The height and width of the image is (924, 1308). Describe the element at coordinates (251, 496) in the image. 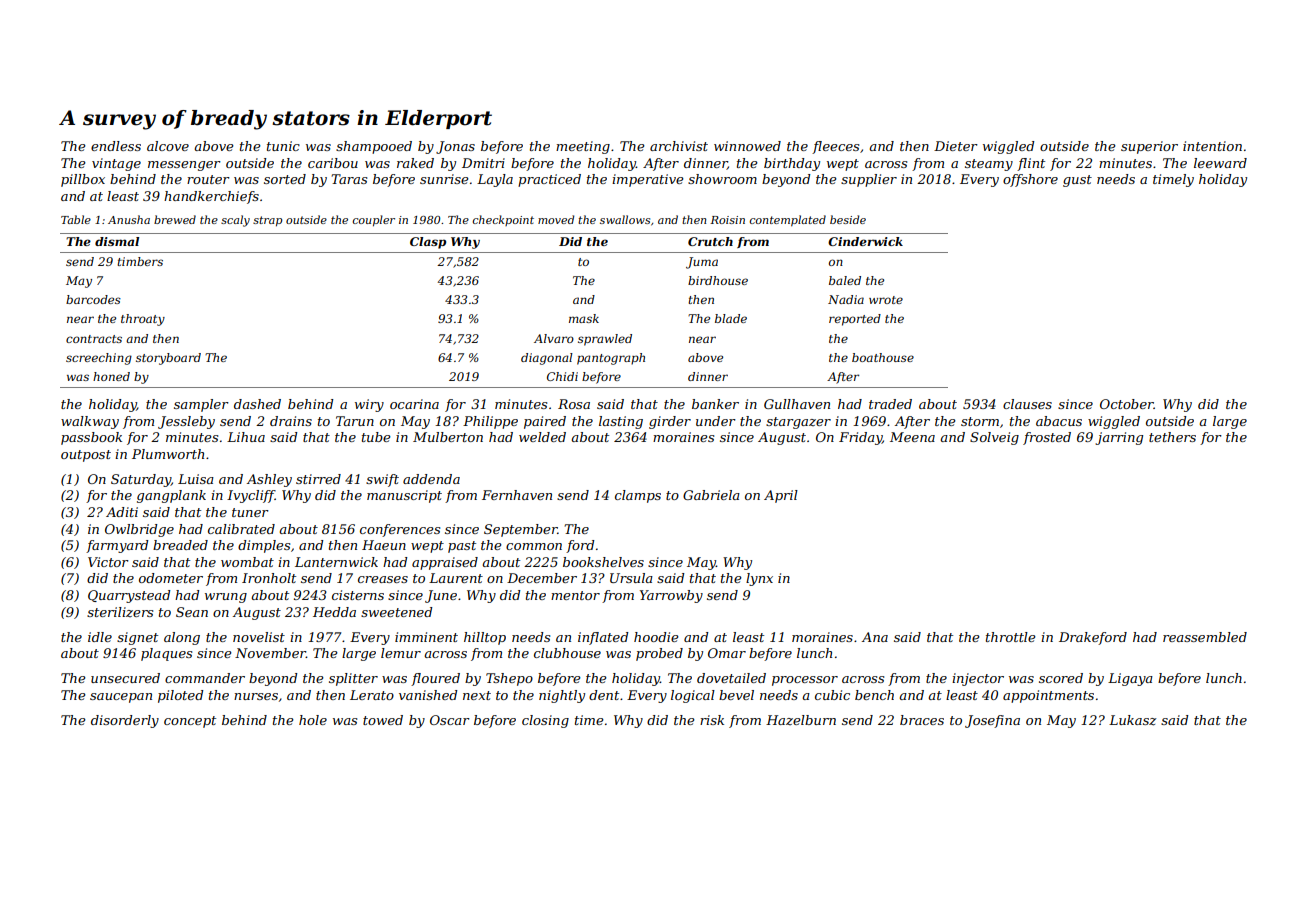

I see `Ivycliff` at that location.
